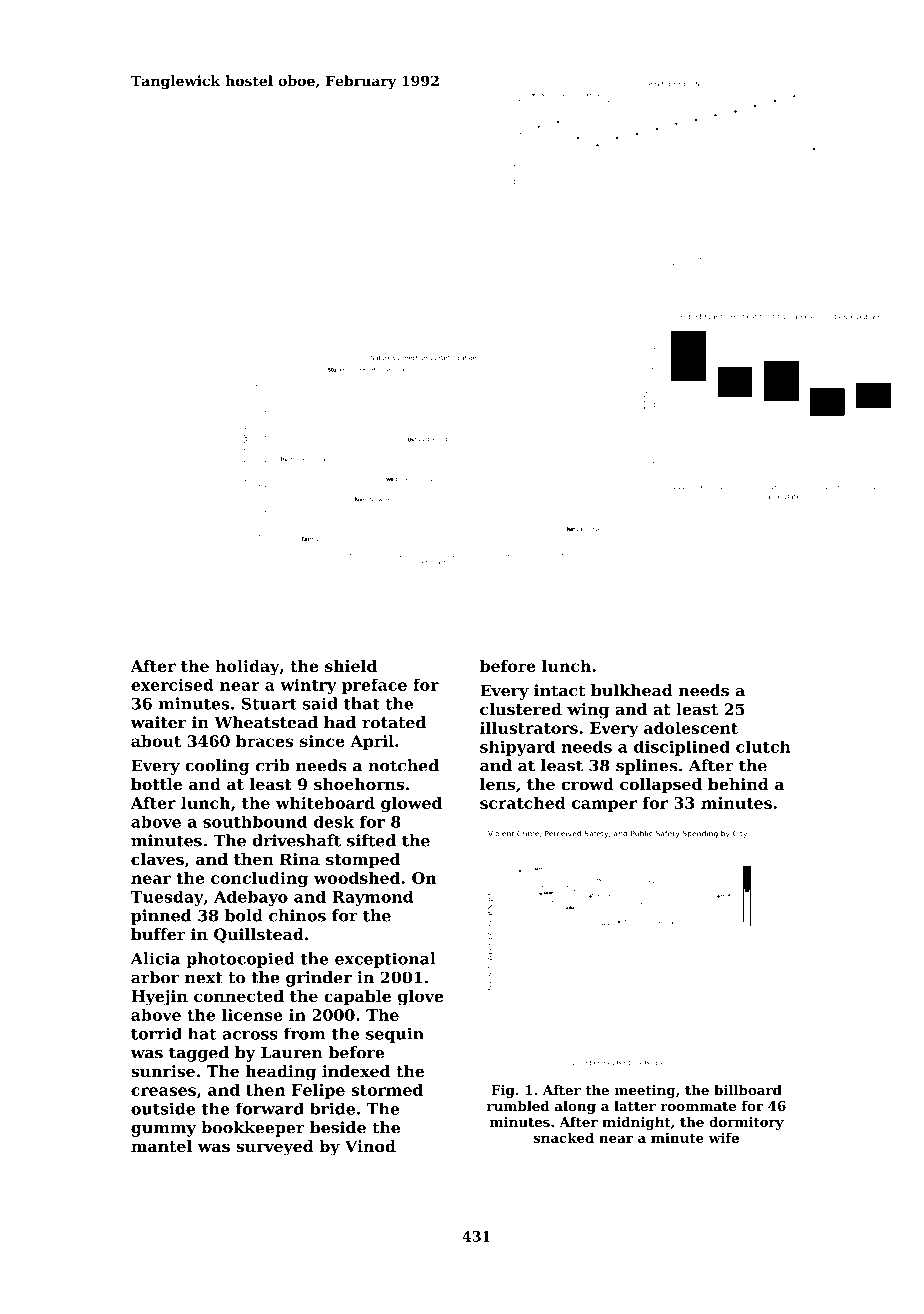 This page has width=924, height=1314. Describe the element at coordinates (632, 690) in the page. I see `bulkhead` at that location.
